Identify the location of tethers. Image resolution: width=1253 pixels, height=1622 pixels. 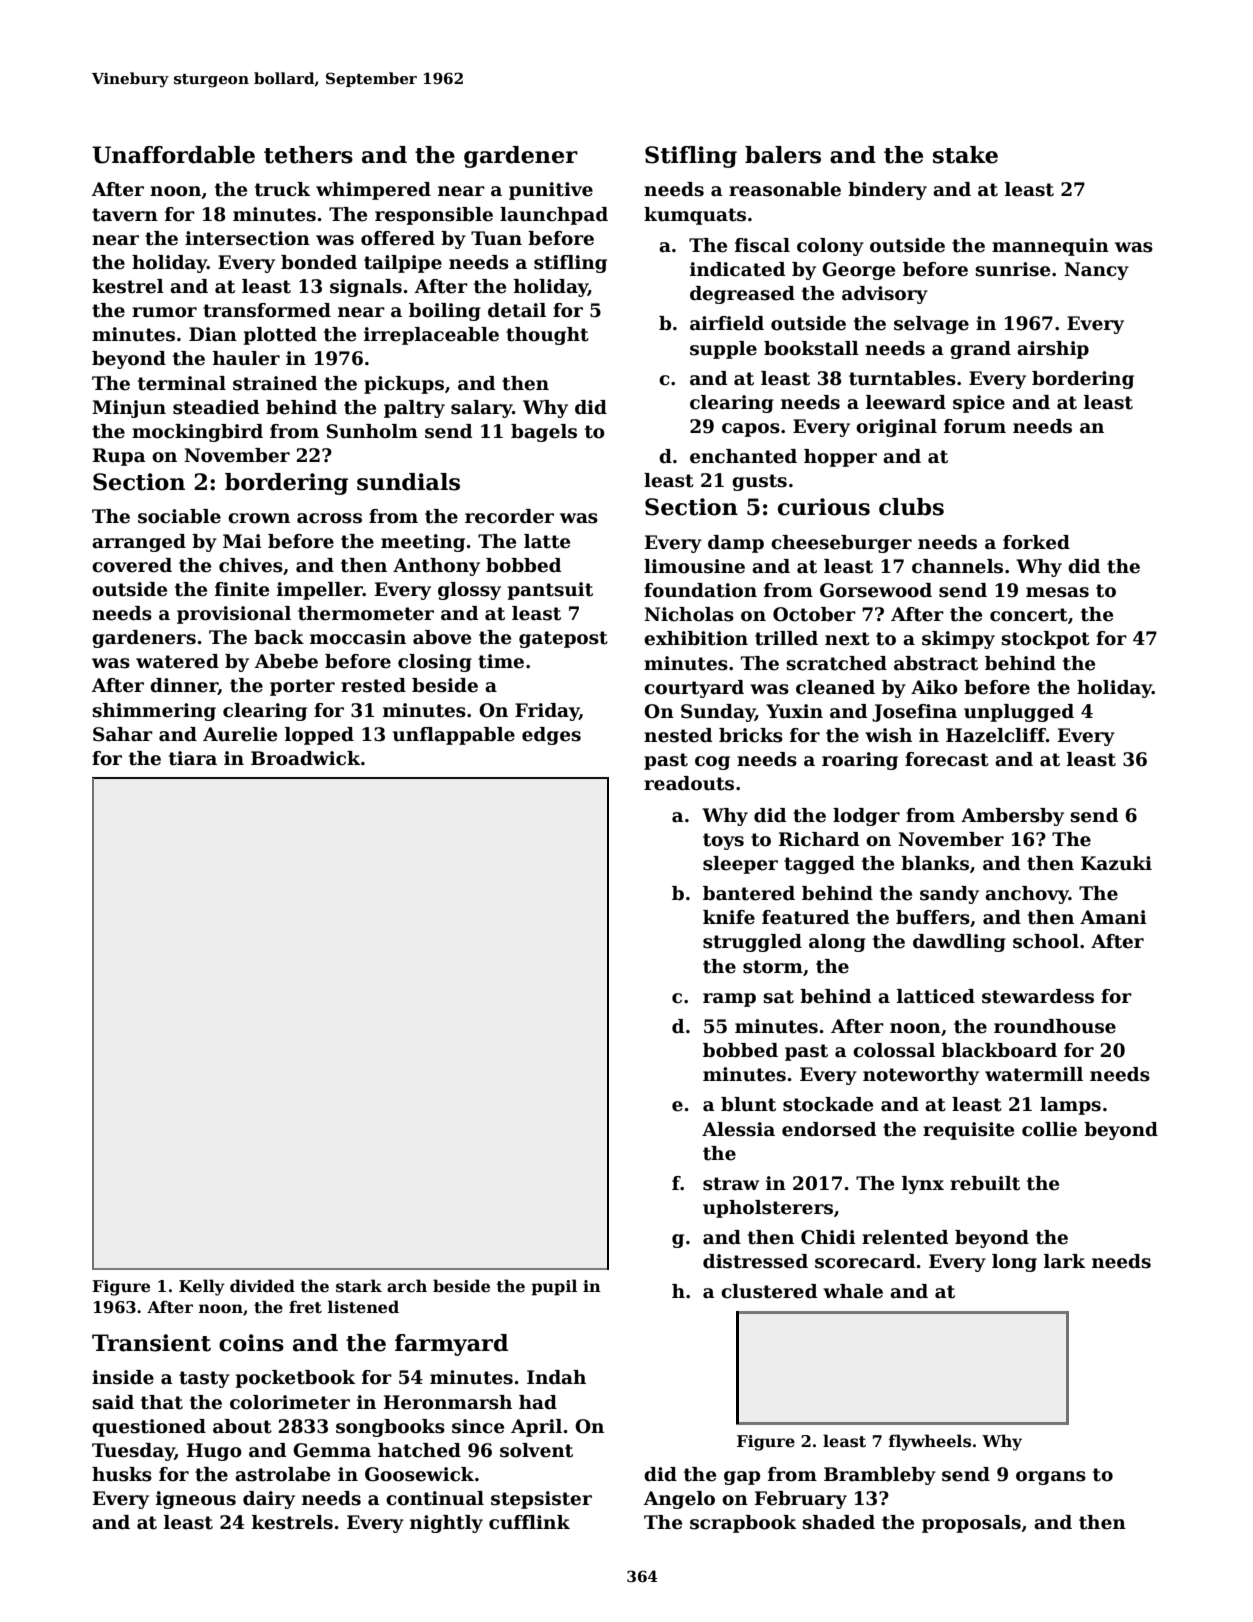
(308, 155).
